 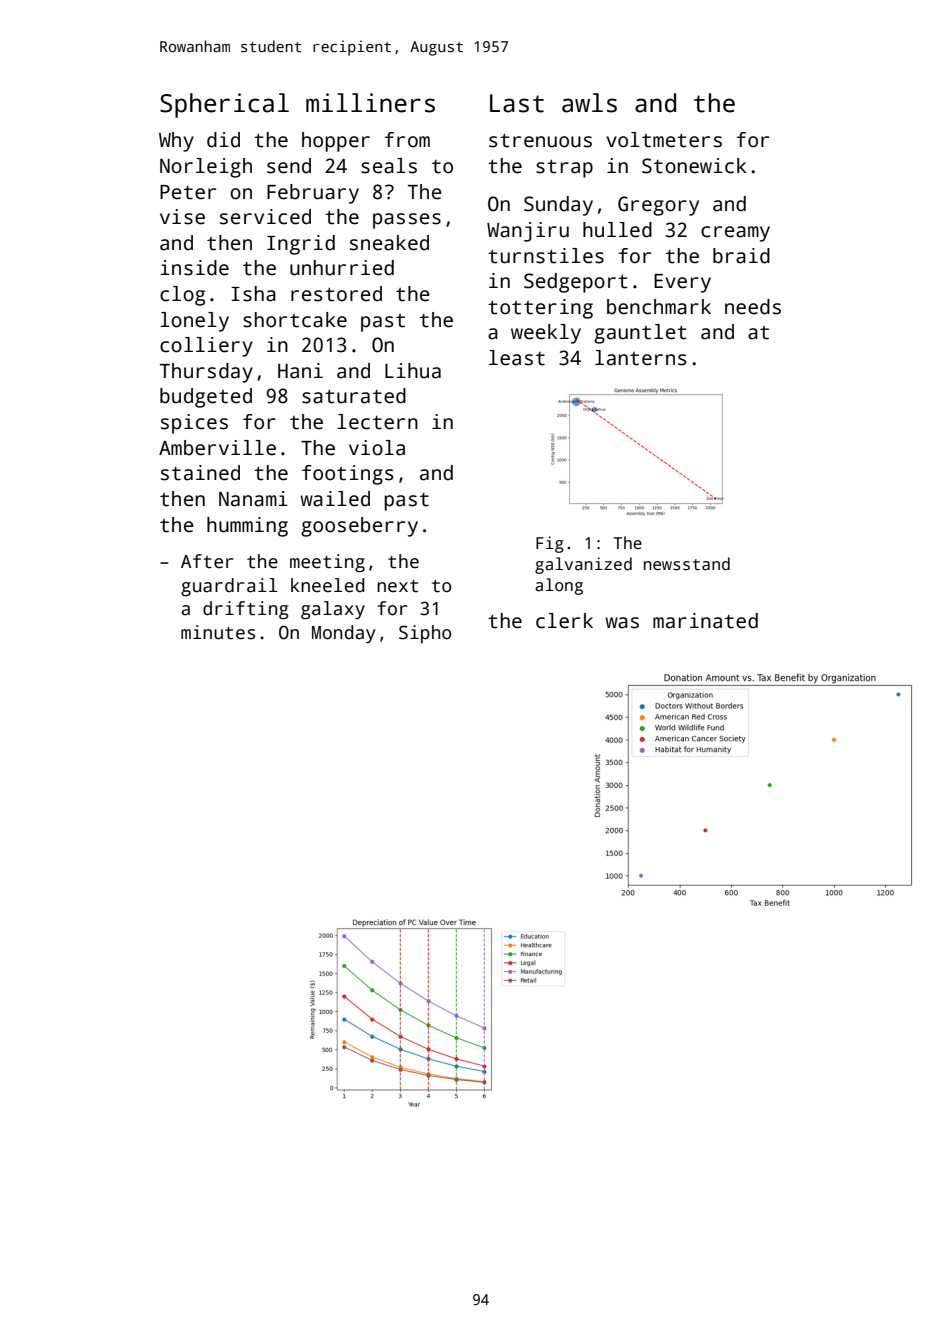 I want to click on least, so click(x=517, y=358).
